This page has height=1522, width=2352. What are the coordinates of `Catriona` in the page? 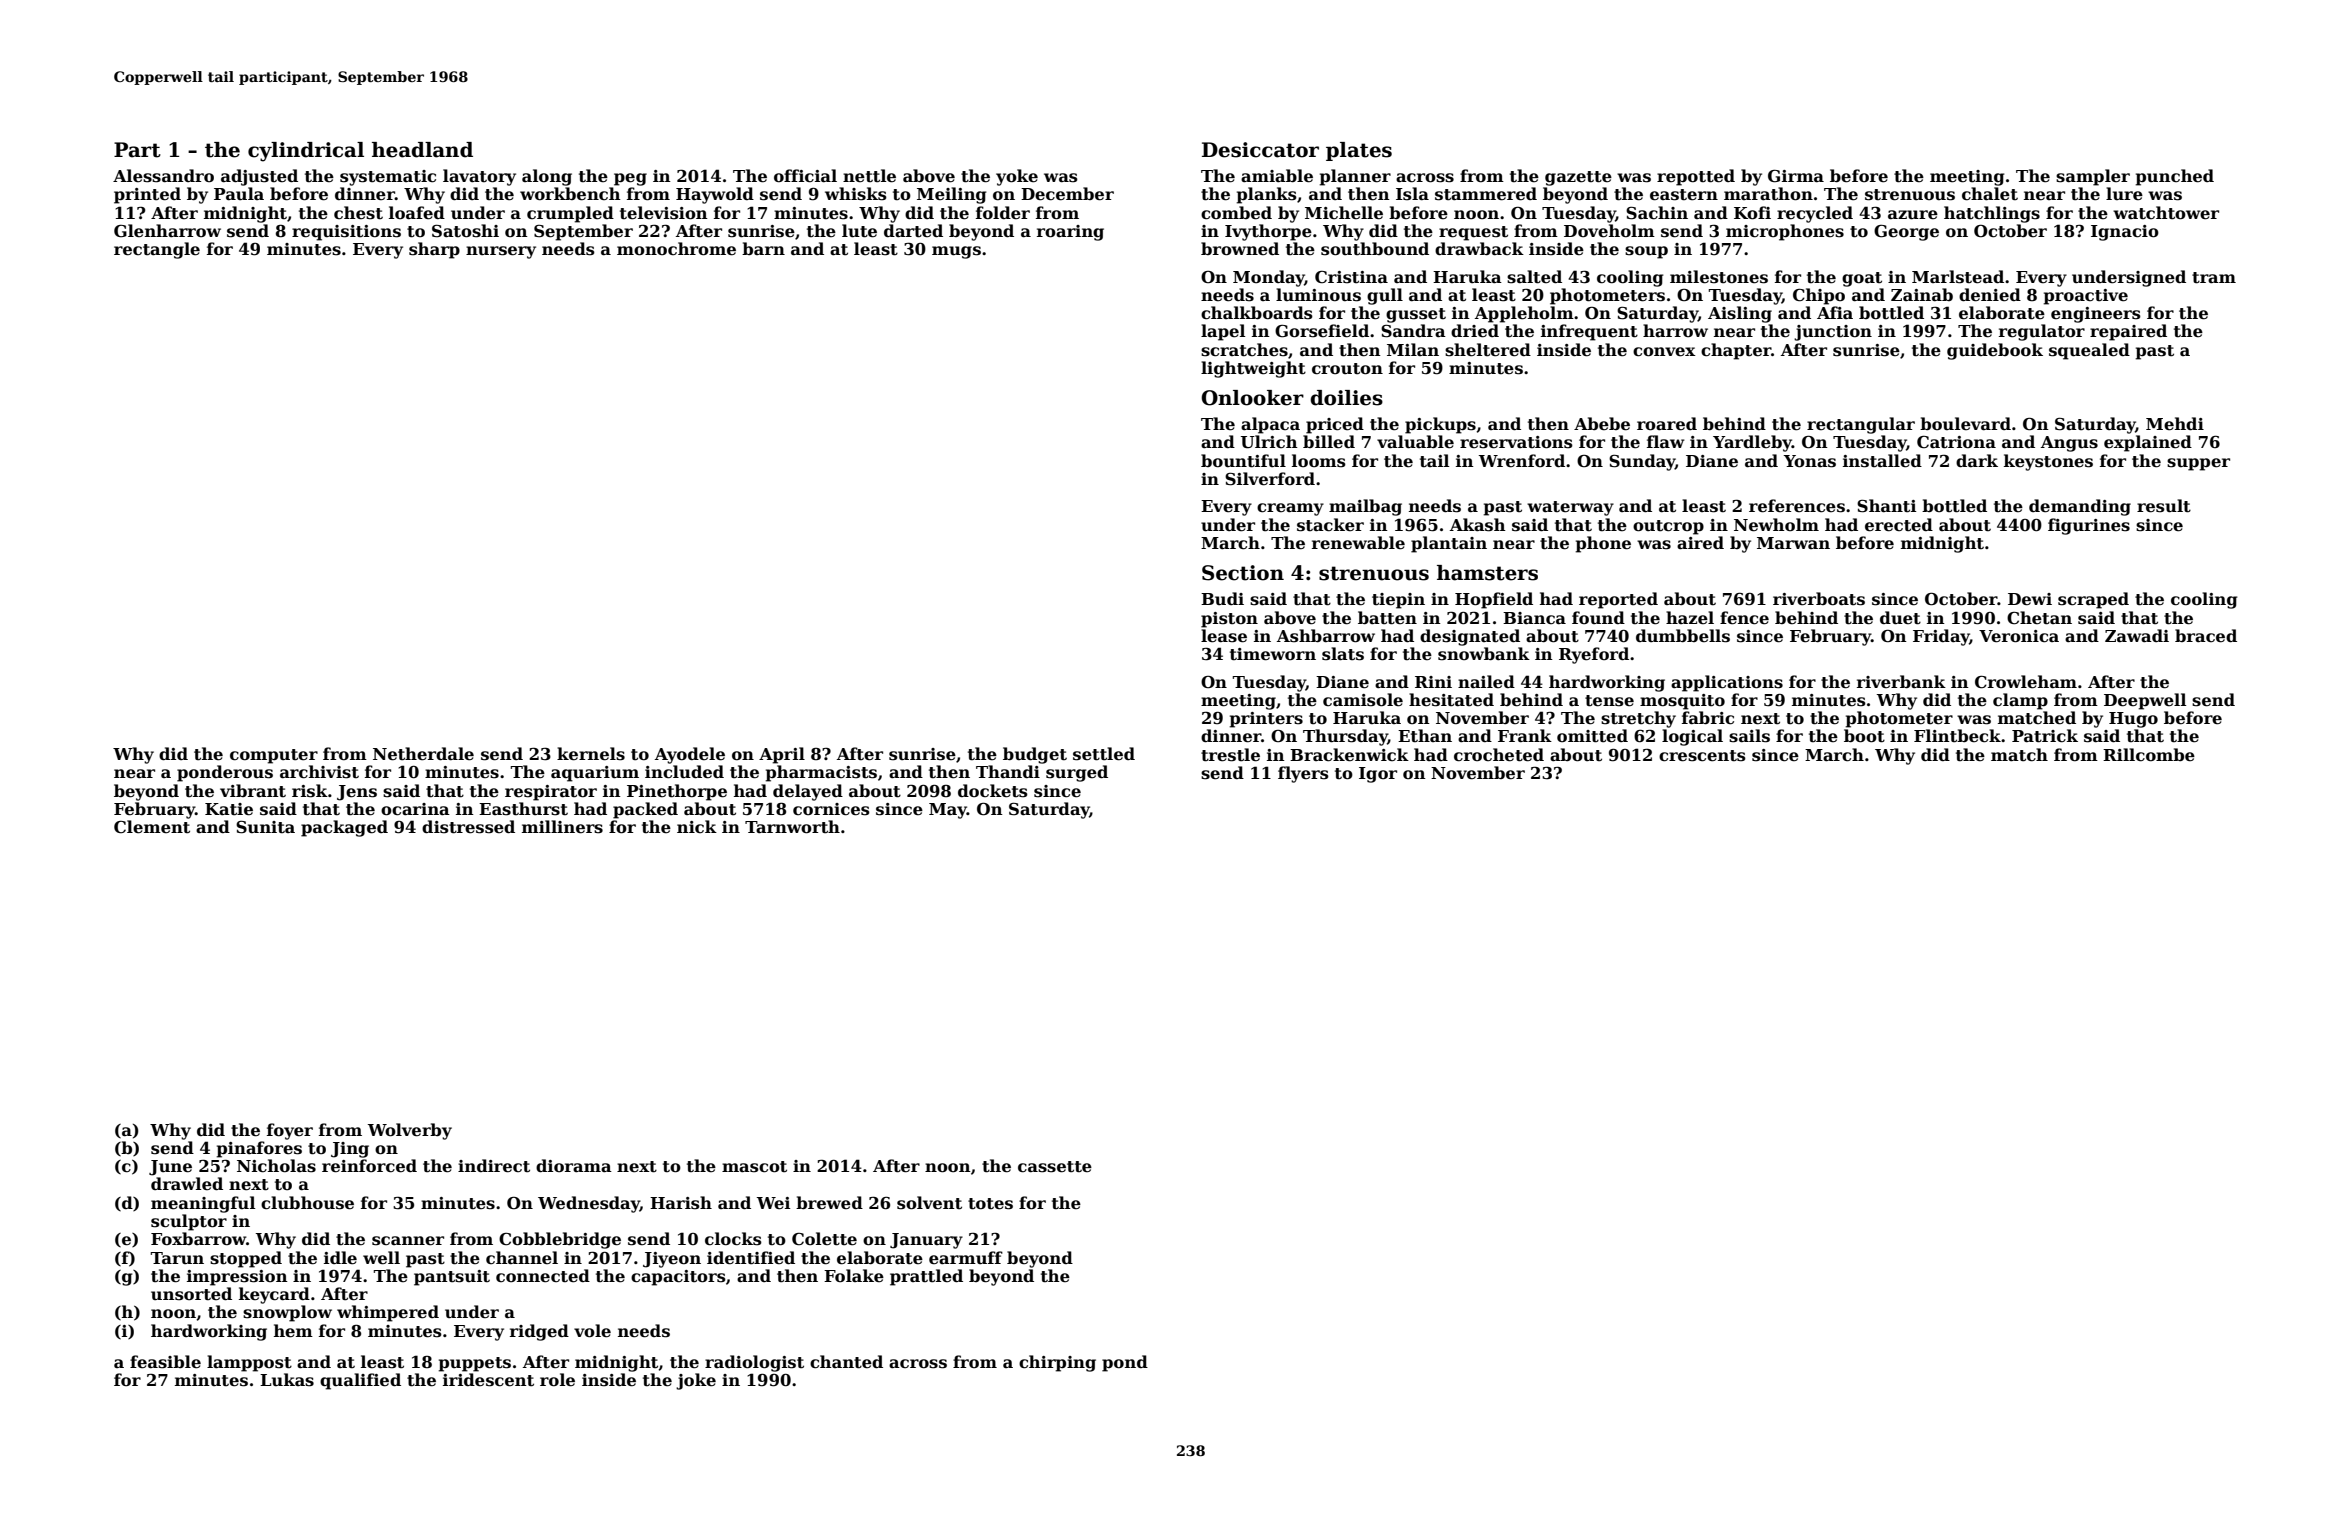 It's located at (1956, 442).
